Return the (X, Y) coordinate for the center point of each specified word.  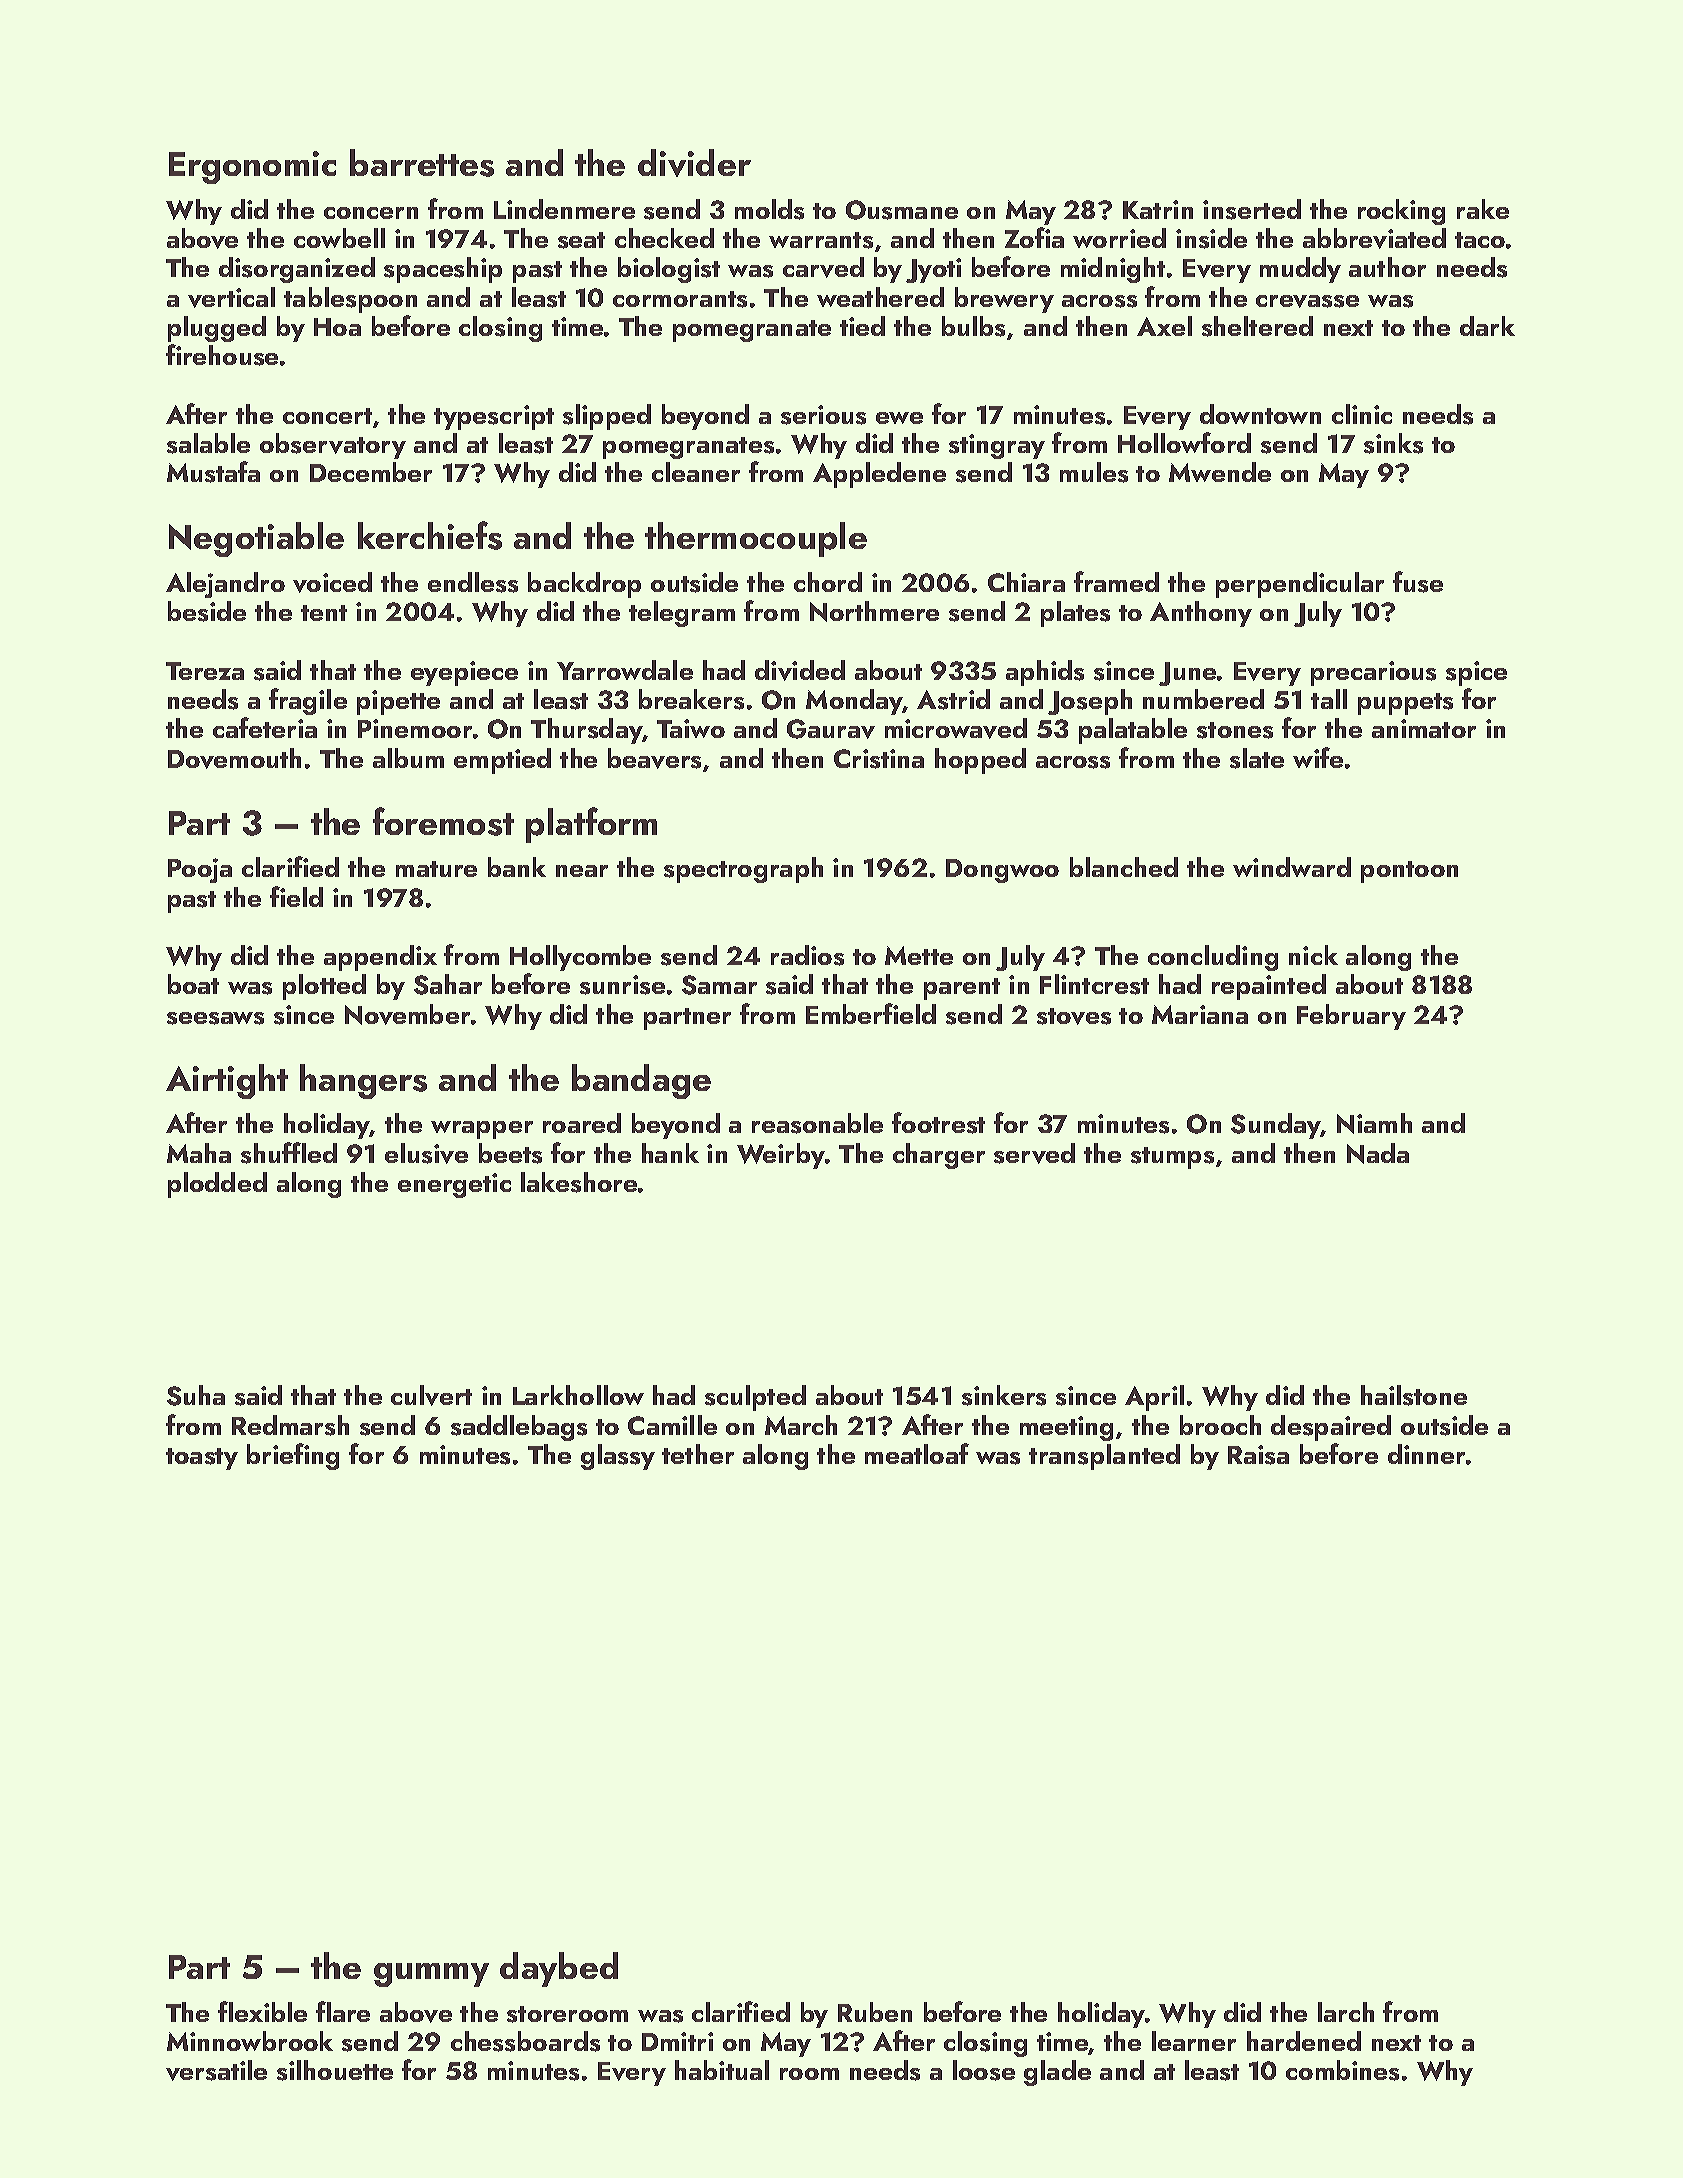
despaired (1331, 1428)
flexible (262, 2011)
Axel (1164, 326)
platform (591, 825)
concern (371, 213)
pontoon (1409, 872)
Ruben (875, 2012)
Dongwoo (1002, 871)
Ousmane (902, 210)
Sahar (448, 984)
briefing (293, 1456)
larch (1346, 2012)
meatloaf (917, 1453)
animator (1424, 728)
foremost (443, 821)
